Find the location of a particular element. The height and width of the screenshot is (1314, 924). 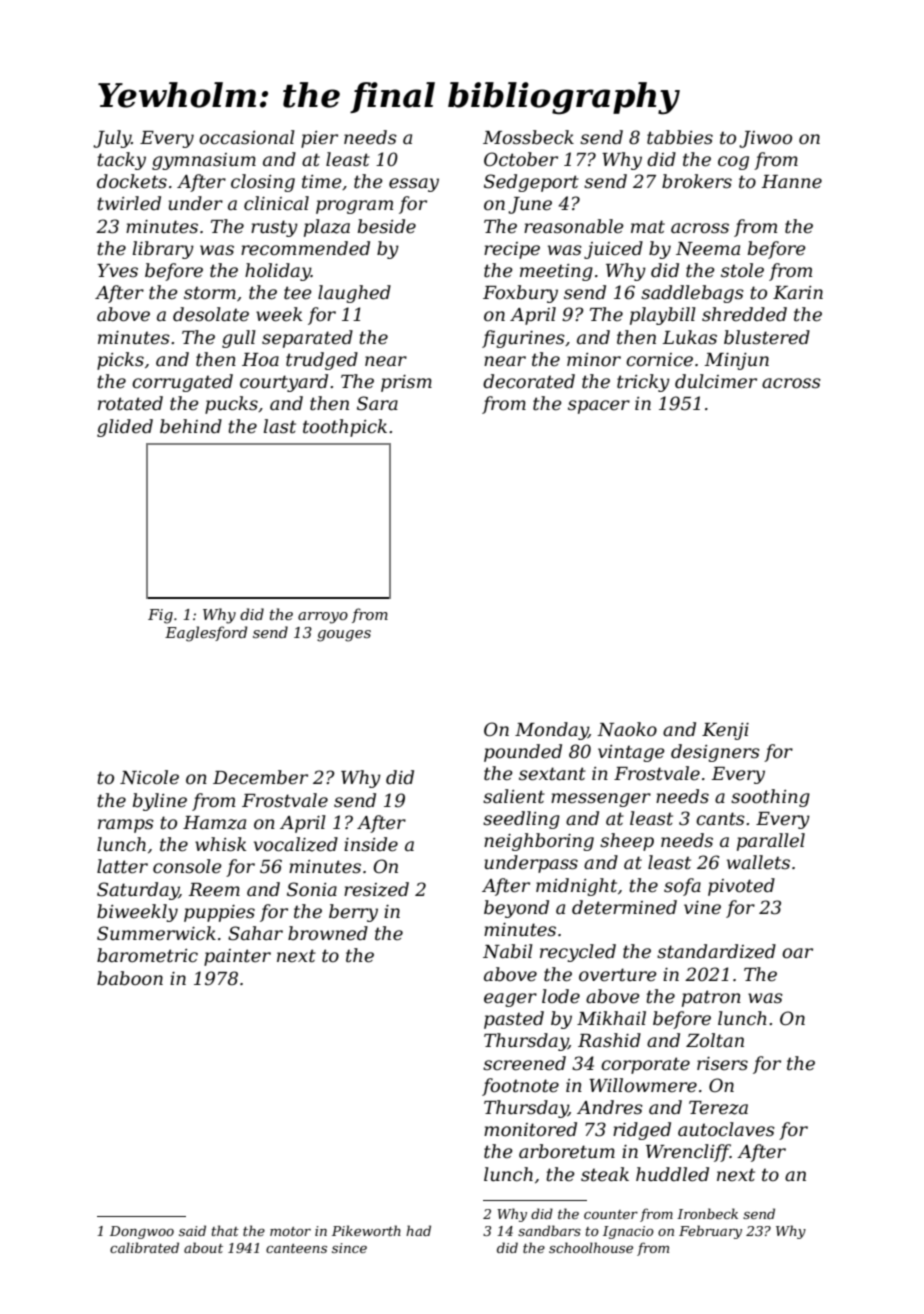

Hanne is located at coordinates (791, 181).
